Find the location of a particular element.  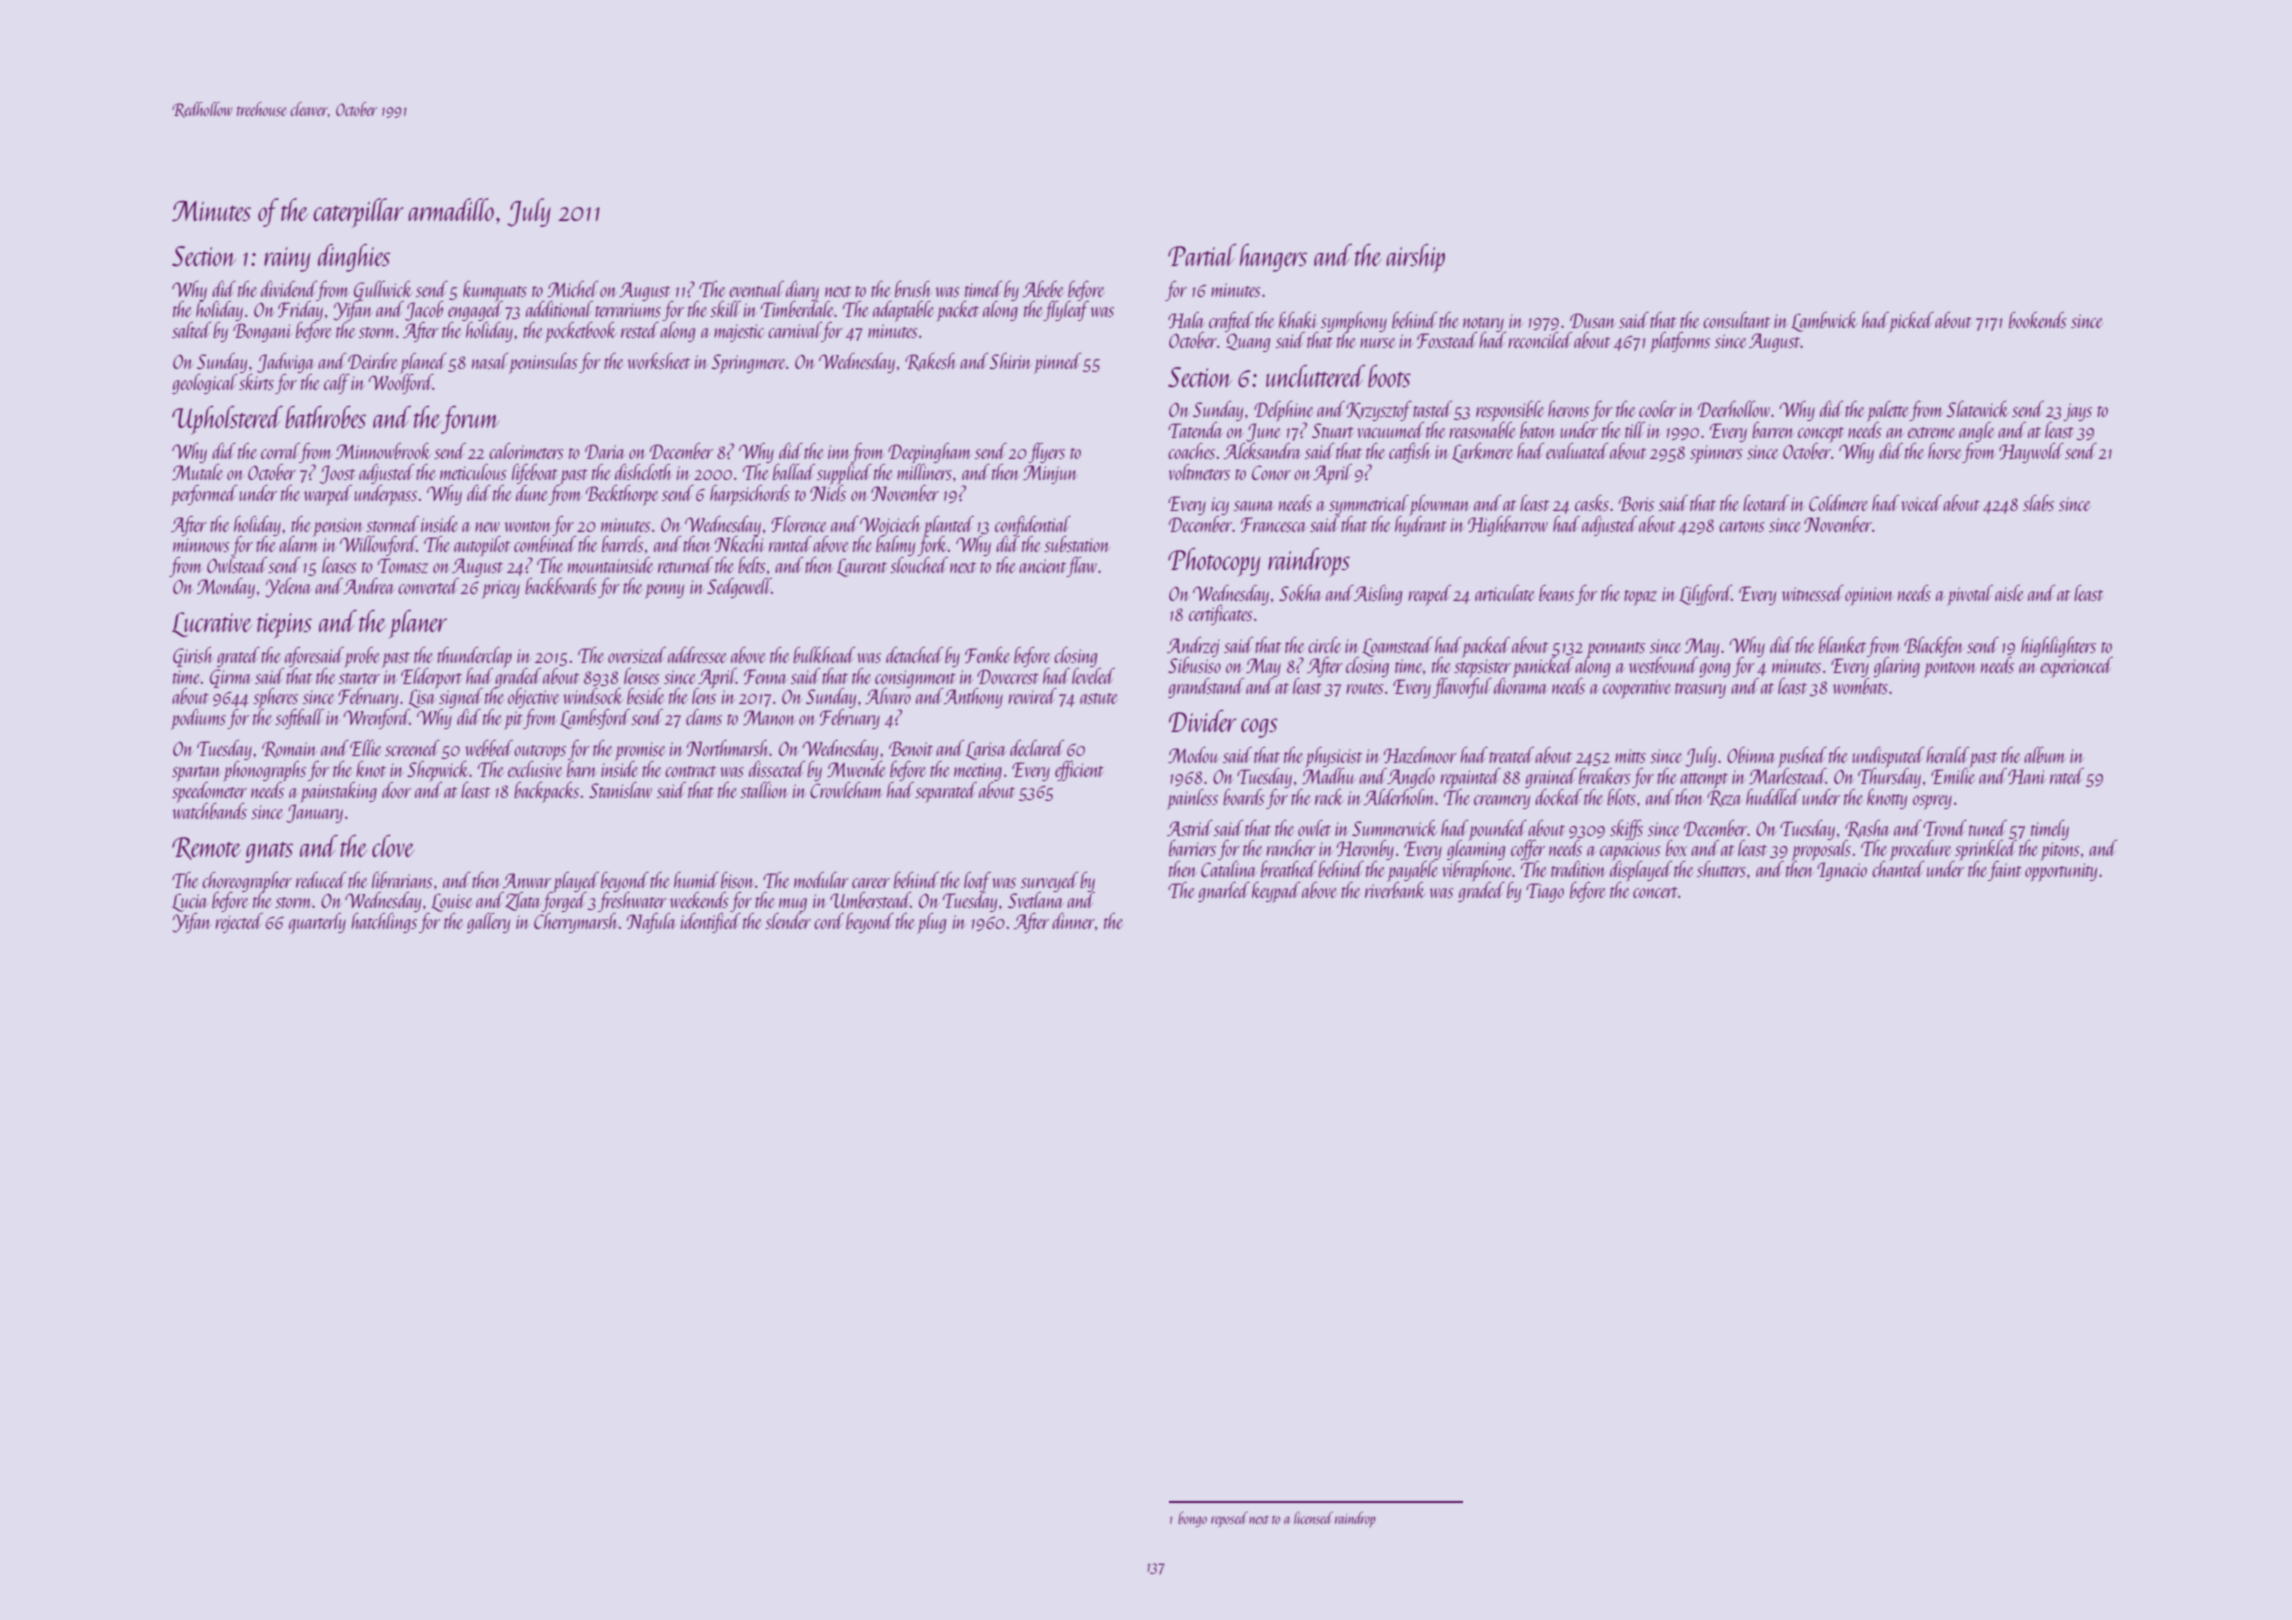

identified is located at coordinates (711, 923).
